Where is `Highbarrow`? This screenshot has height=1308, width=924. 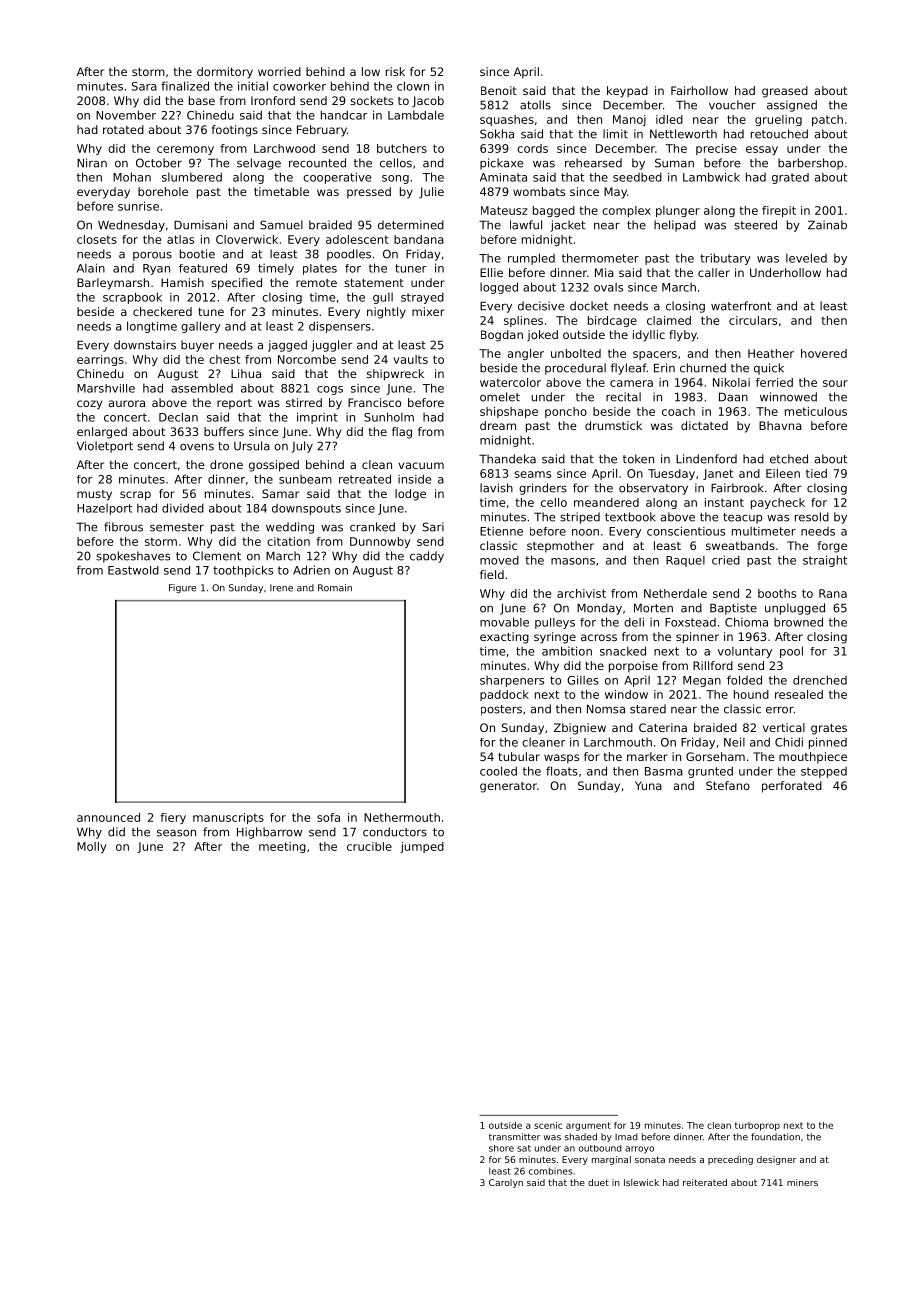
Highbarrow is located at coordinates (269, 833).
